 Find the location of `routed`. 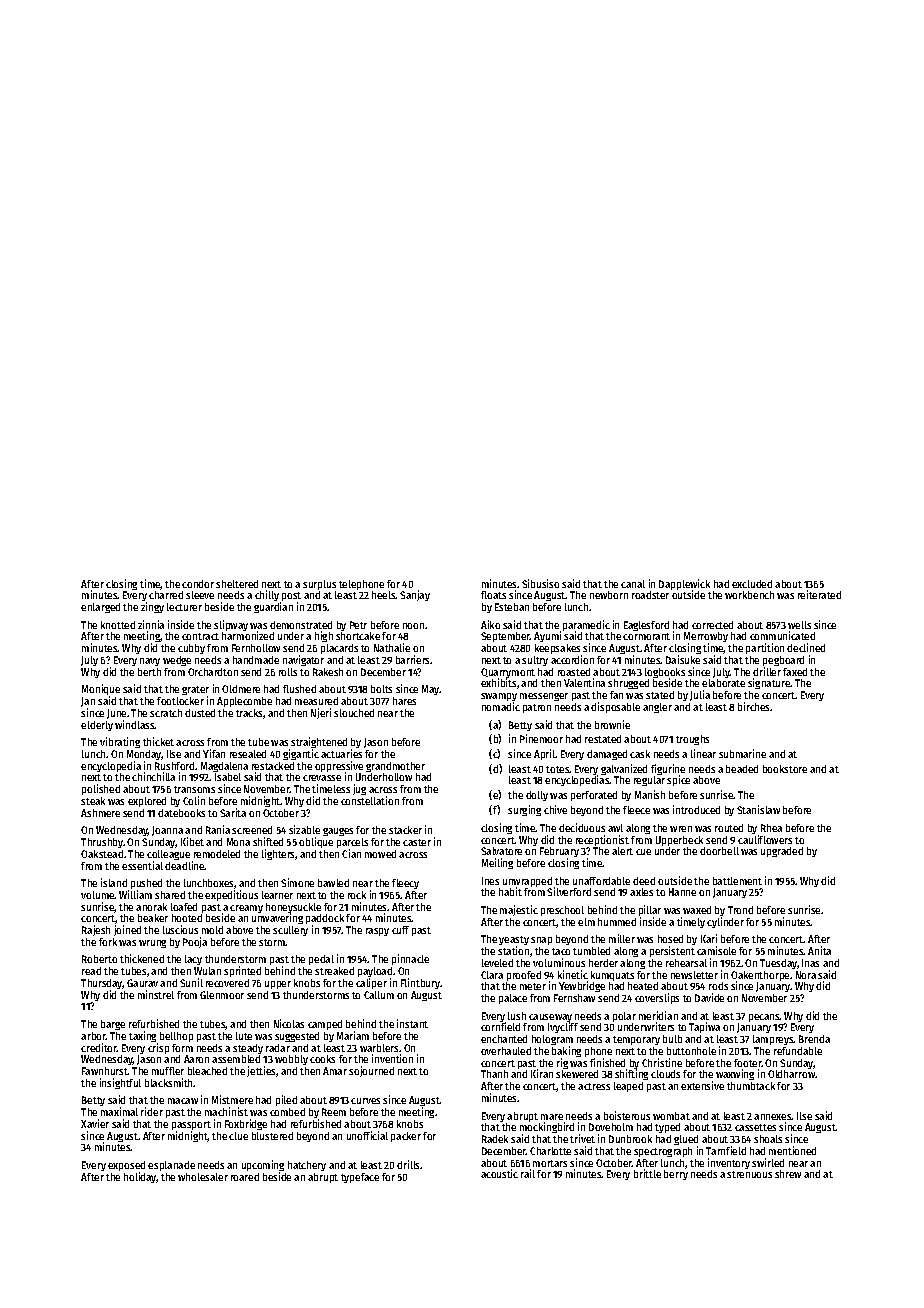

routed is located at coordinates (729, 828).
